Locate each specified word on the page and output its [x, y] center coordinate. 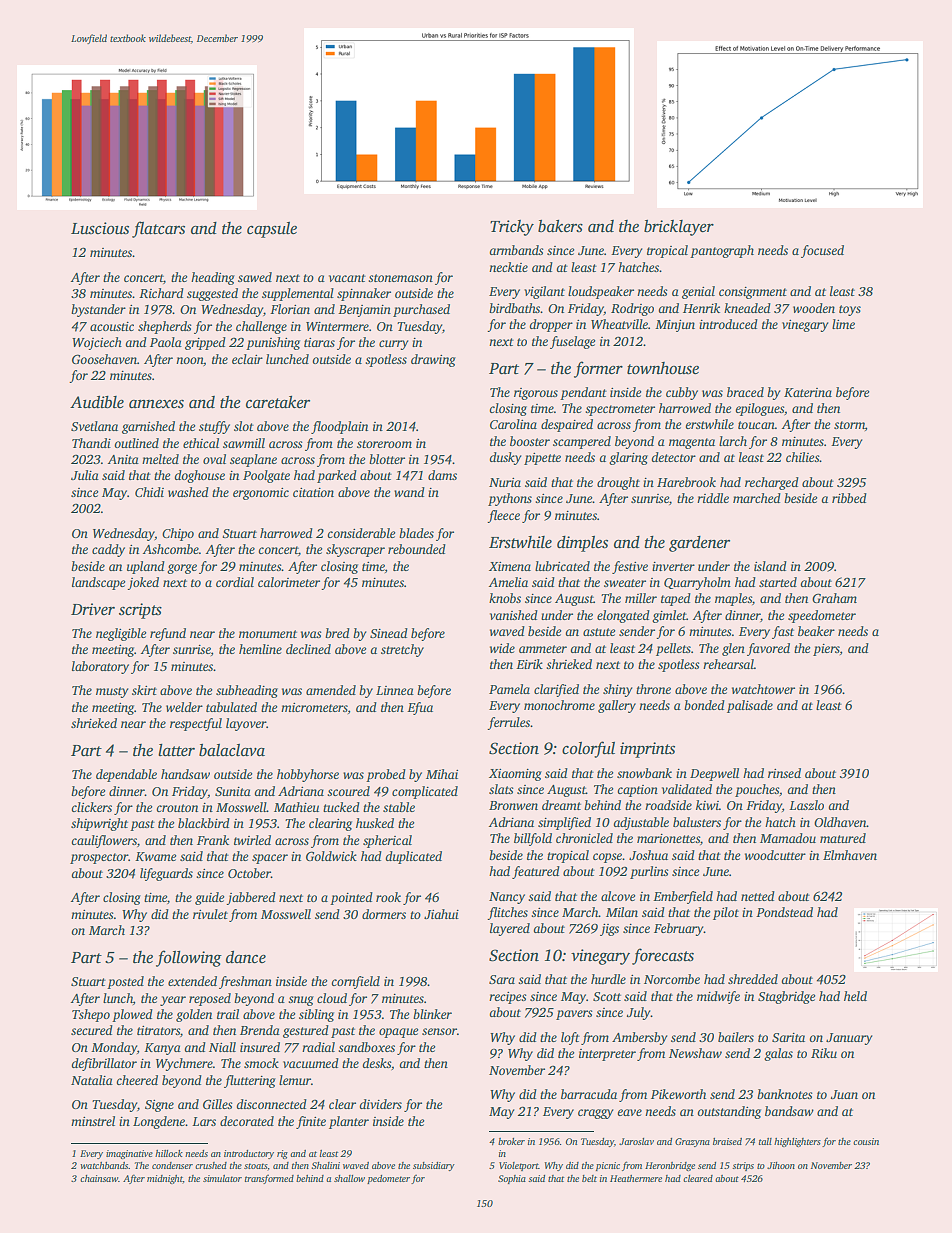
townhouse [663, 368]
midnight [165, 1179]
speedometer [822, 616]
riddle [713, 498]
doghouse [200, 476]
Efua [420, 708]
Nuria [505, 482]
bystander [98, 310]
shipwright [99, 824]
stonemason [400, 278]
